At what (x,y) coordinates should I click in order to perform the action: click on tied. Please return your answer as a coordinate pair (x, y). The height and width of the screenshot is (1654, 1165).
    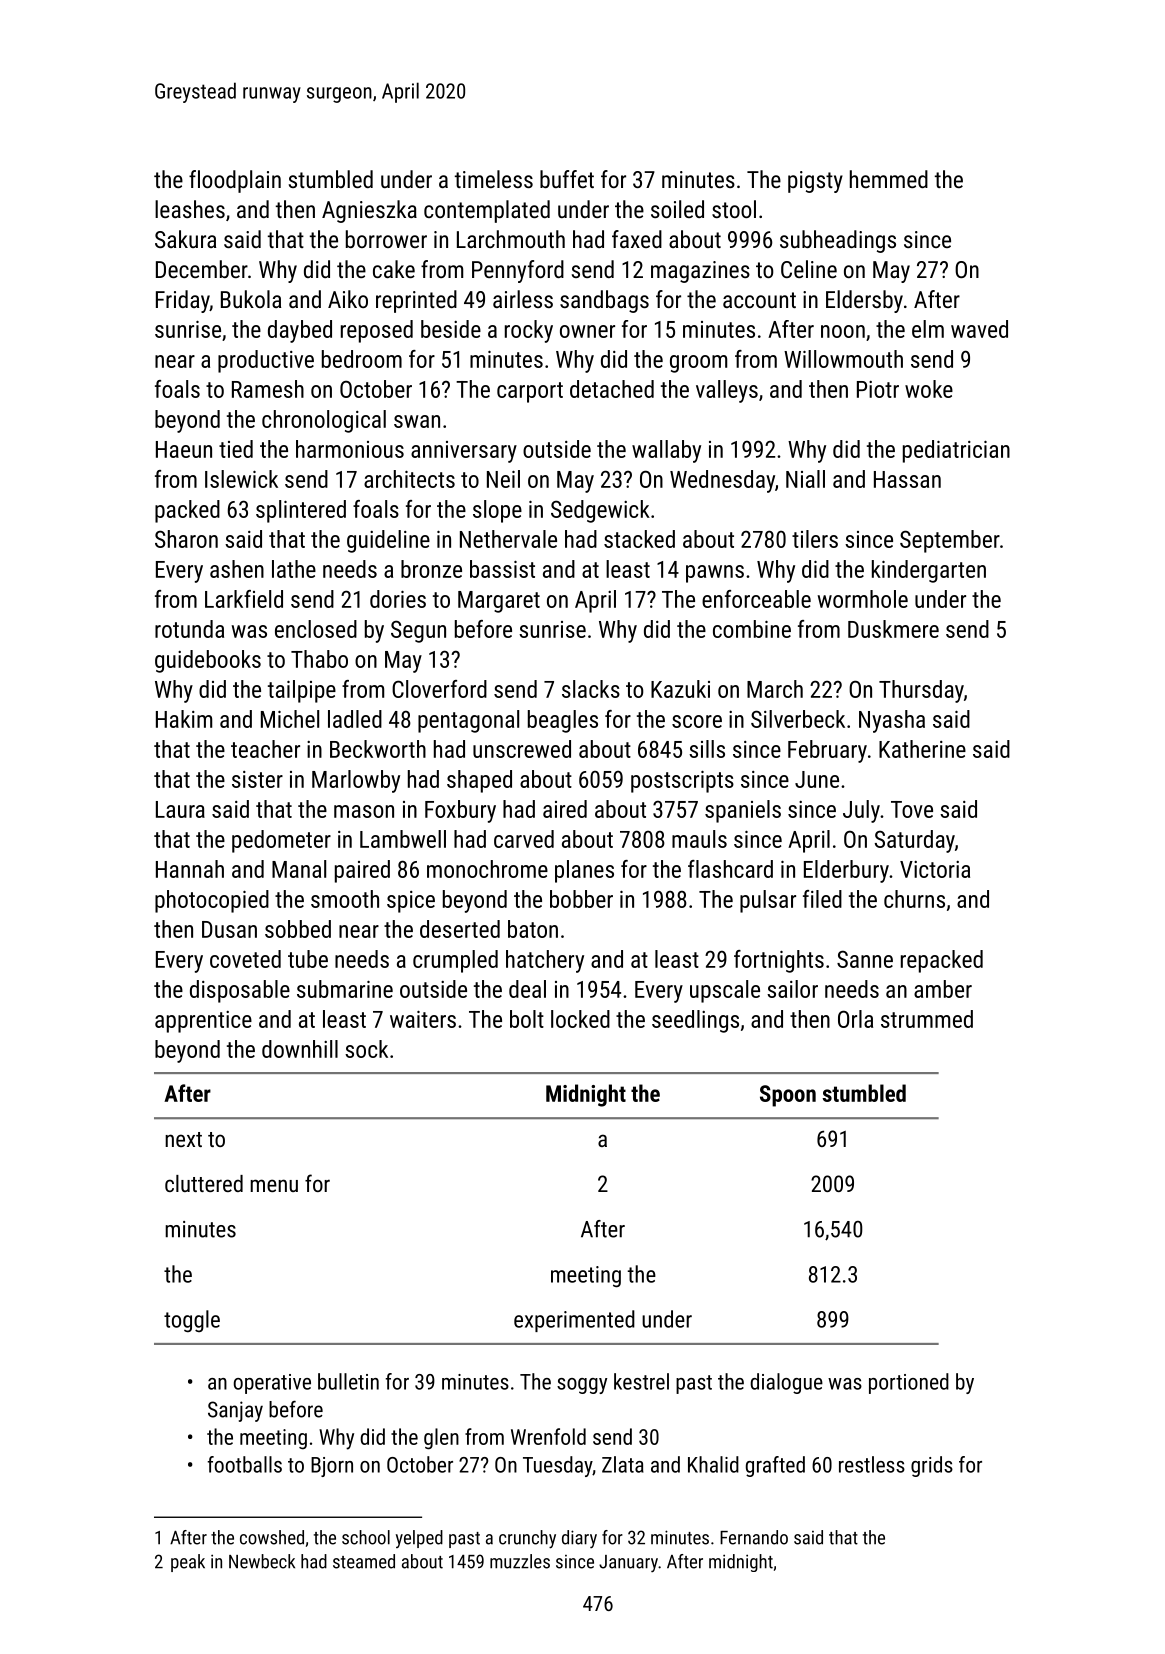
    Looking at the image, I should click on (236, 449).
